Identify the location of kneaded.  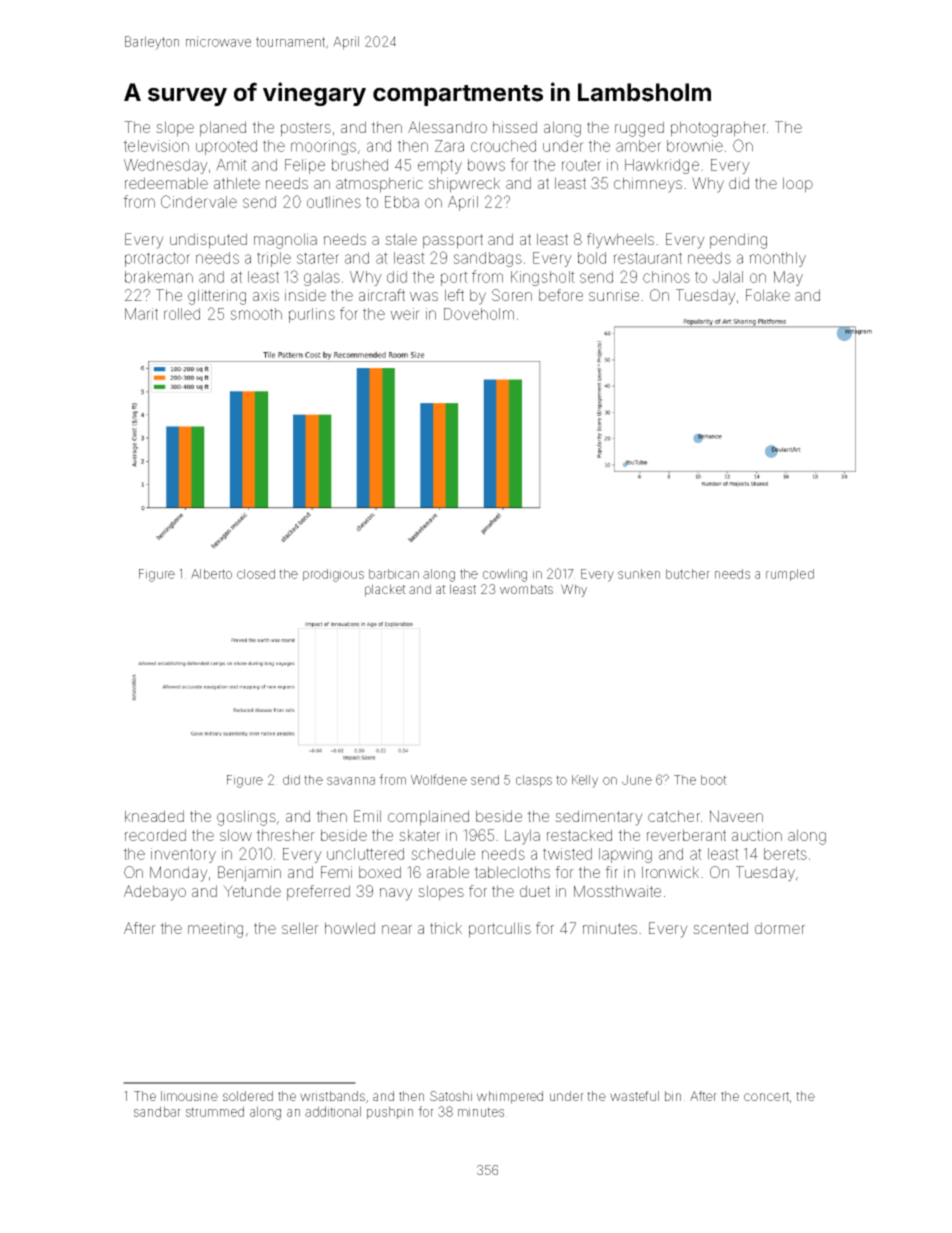
(154, 816).
